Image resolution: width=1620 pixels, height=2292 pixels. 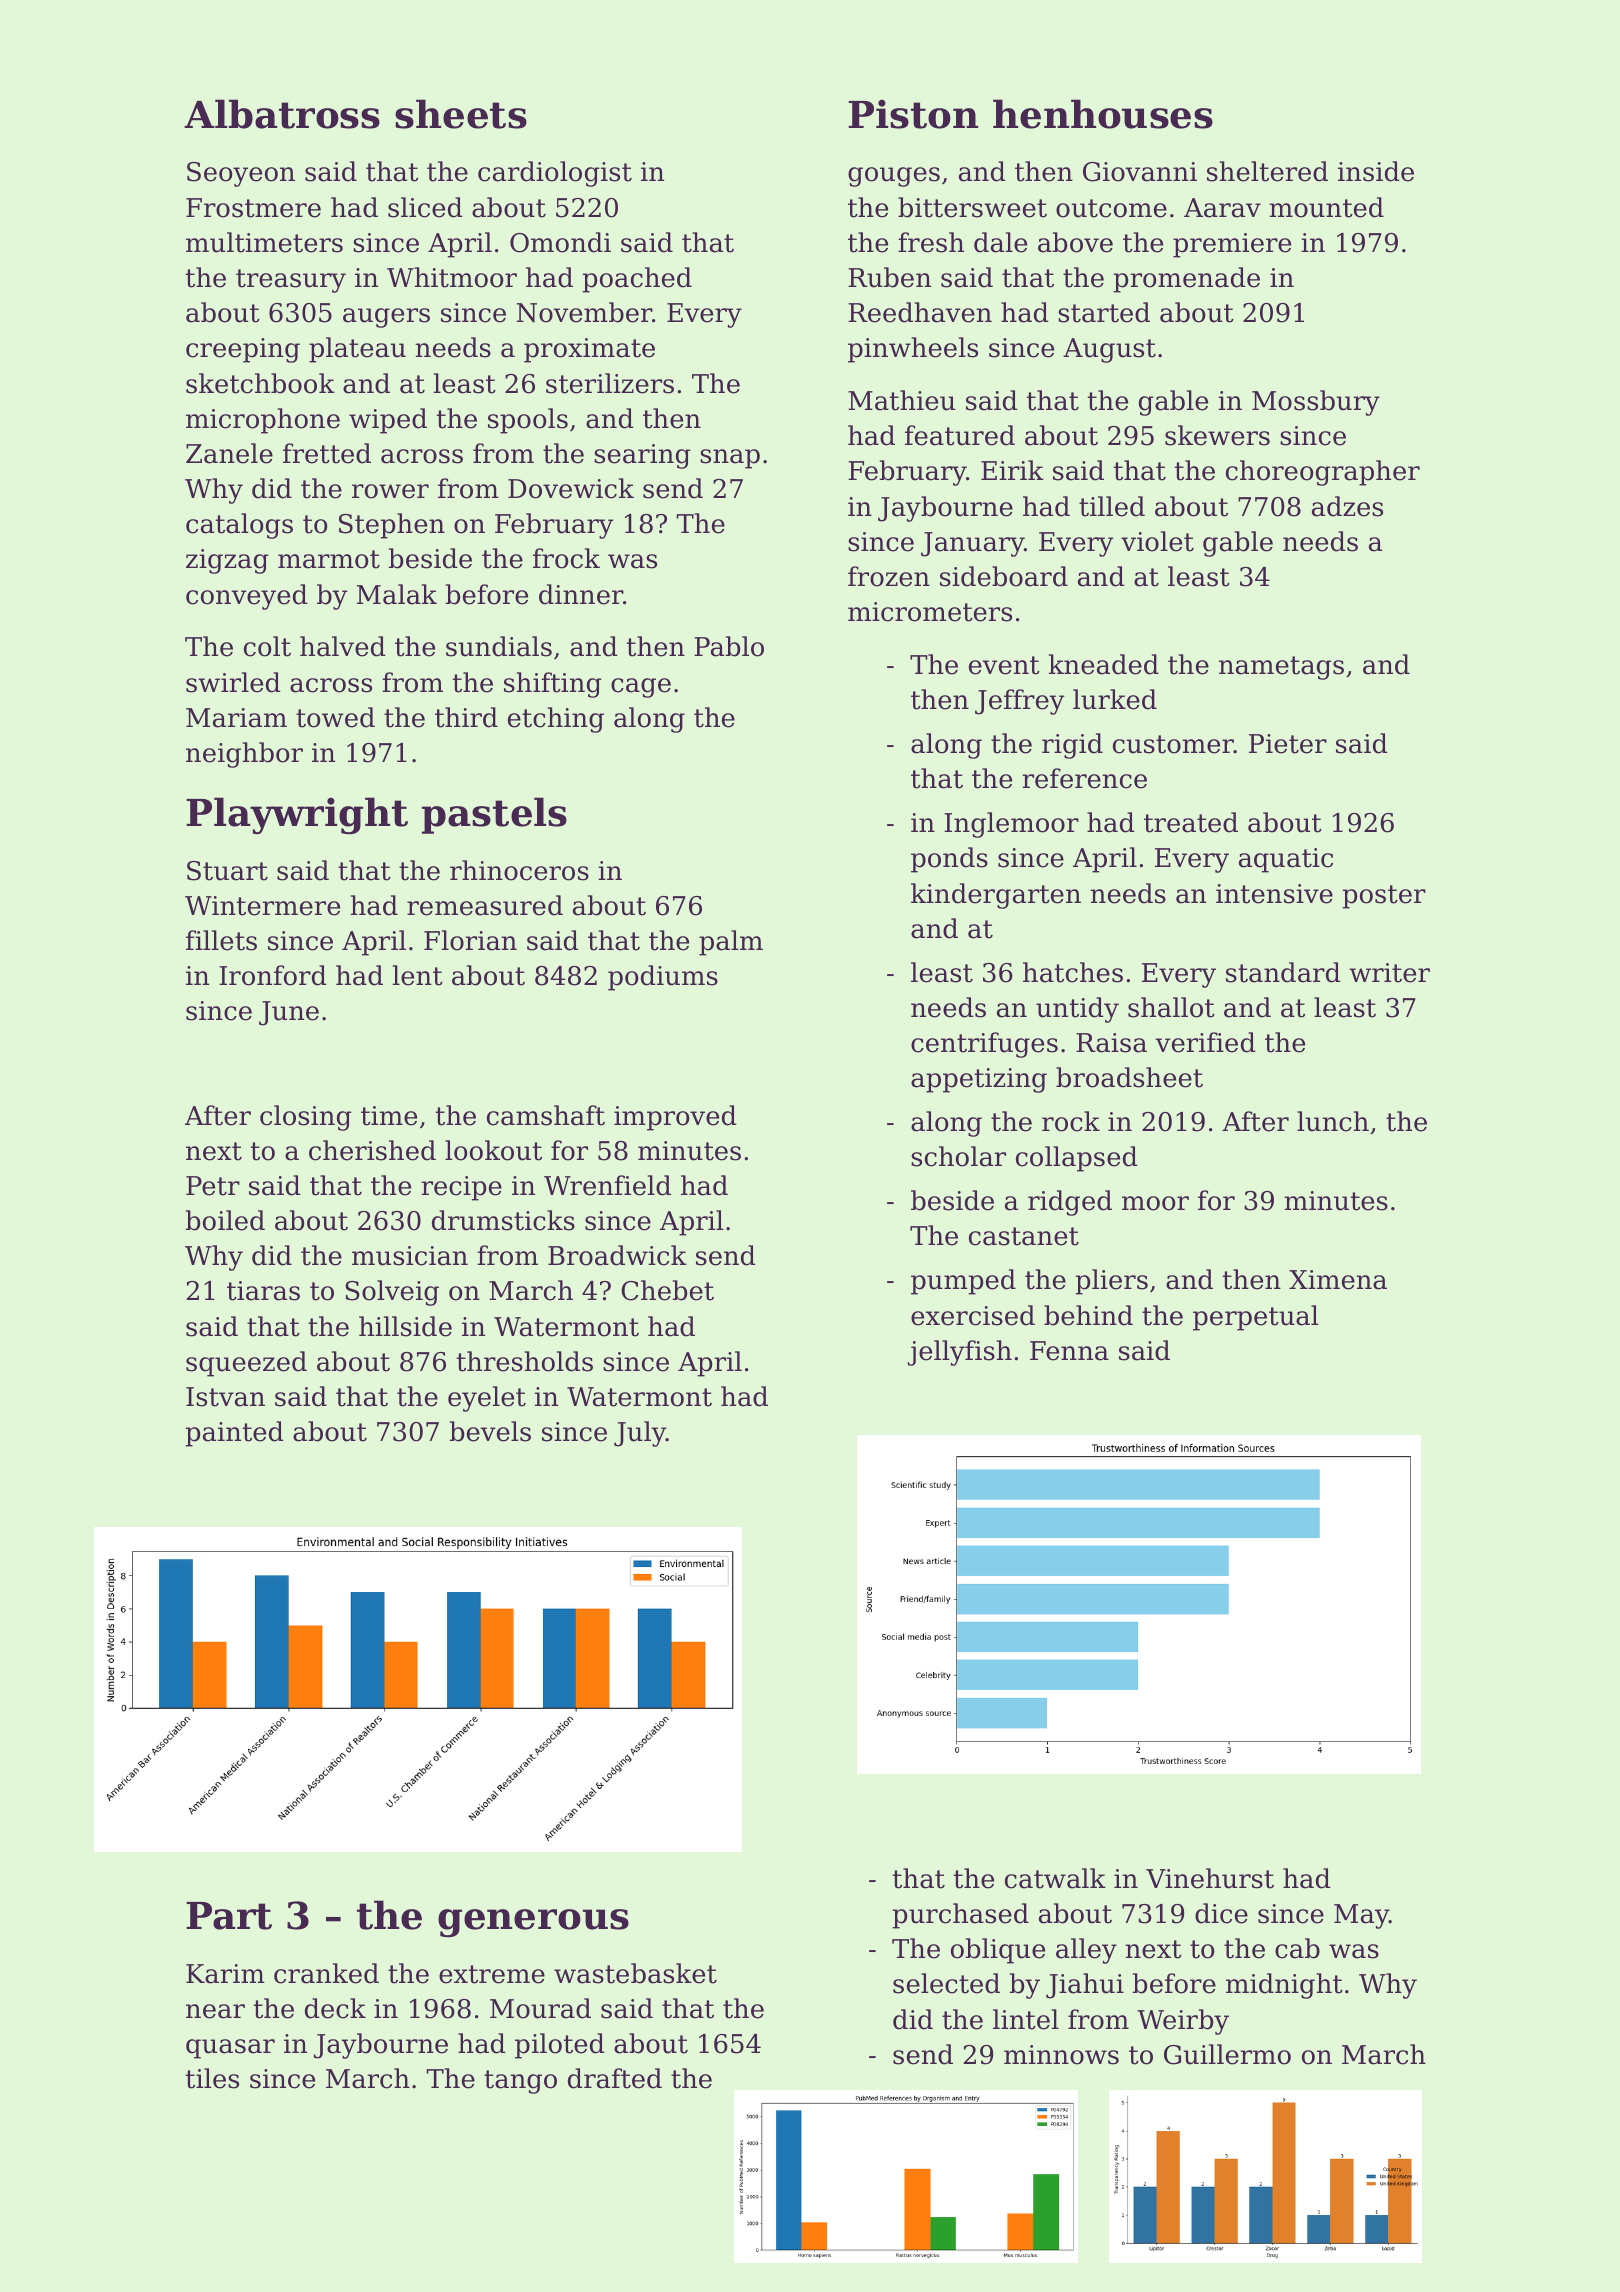 What do you see at coordinates (667, 1290) in the document?
I see `Chebet` at bounding box center [667, 1290].
